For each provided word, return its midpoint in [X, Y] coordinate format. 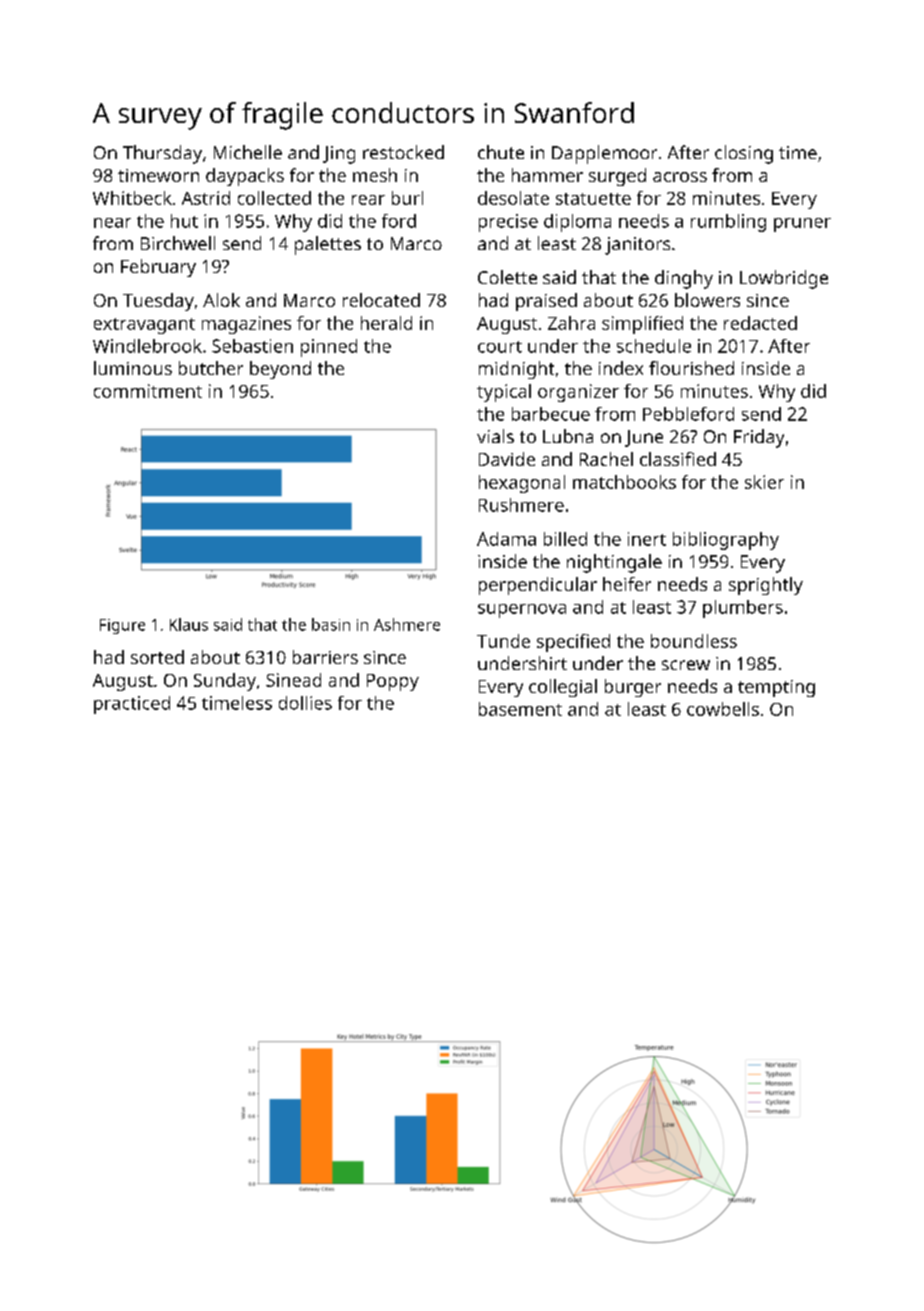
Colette [507, 277]
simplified [642, 325]
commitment [148, 391]
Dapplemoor [604, 154]
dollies [305, 703]
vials [495, 436]
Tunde [503, 641]
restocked [403, 152]
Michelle [248, 152]
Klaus [189, 624]
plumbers [743, 609]
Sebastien [252, 346]
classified [678, 459]
